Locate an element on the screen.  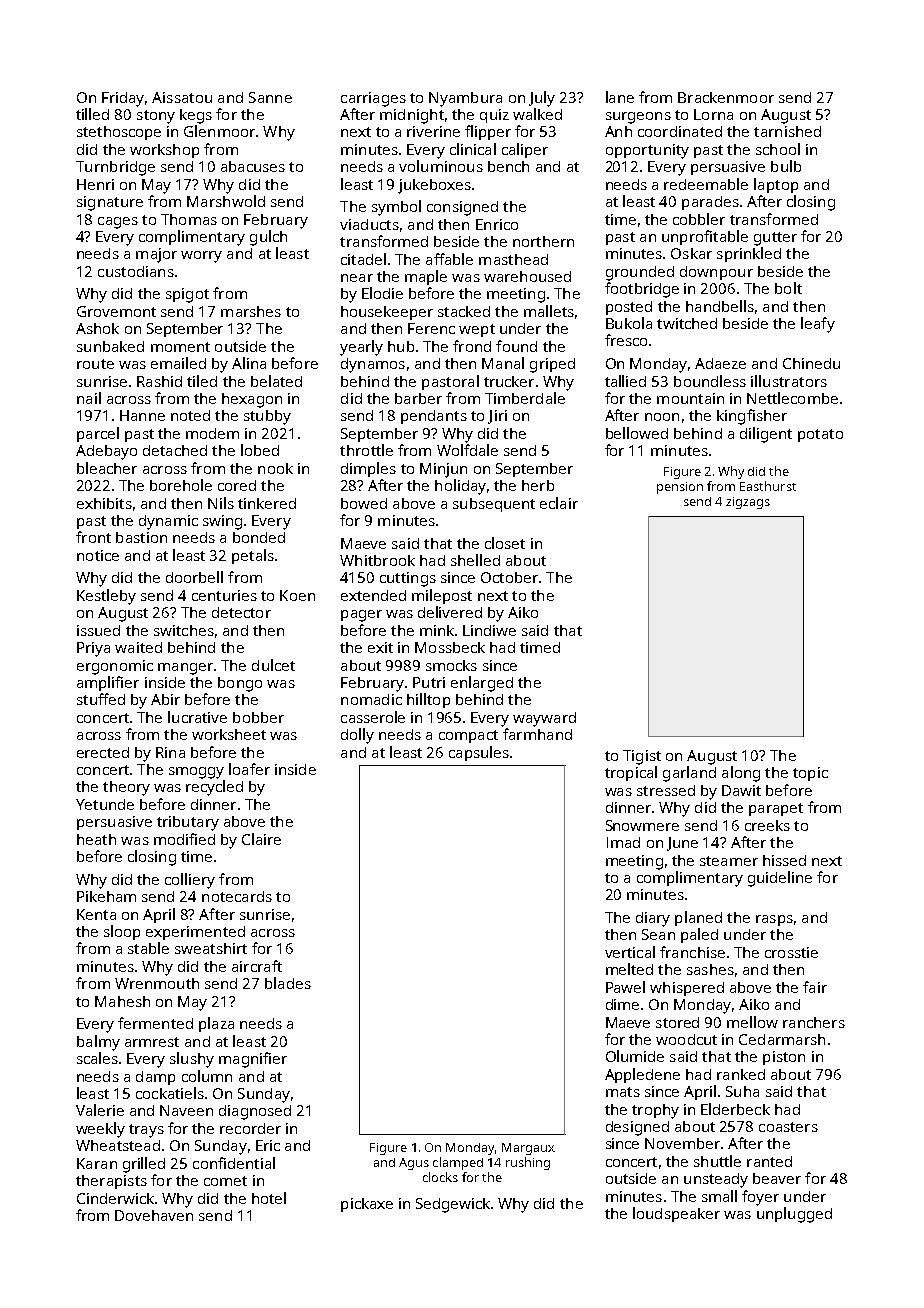
voluminous is located at coordinates (441, 166).
